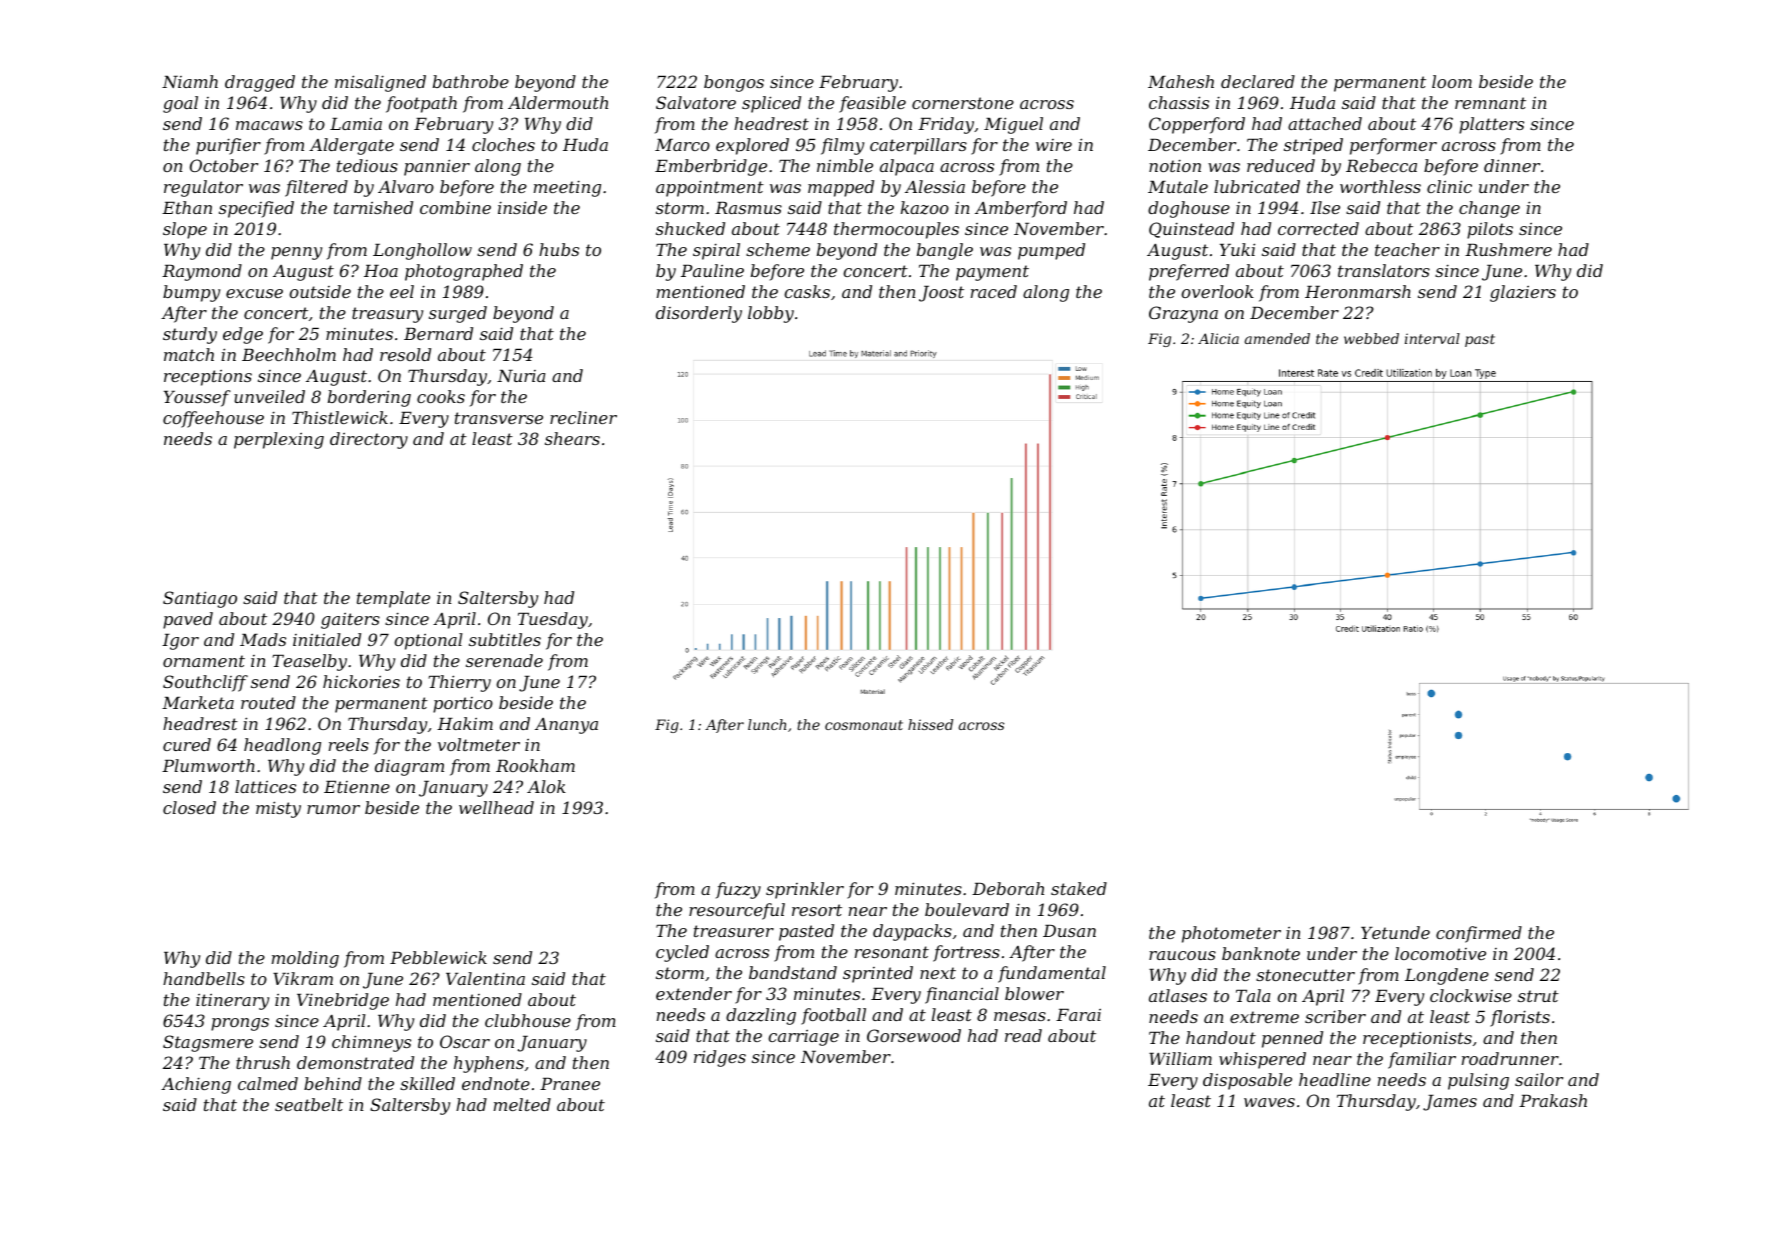  I want to click on scheme, so click(778, 249).
